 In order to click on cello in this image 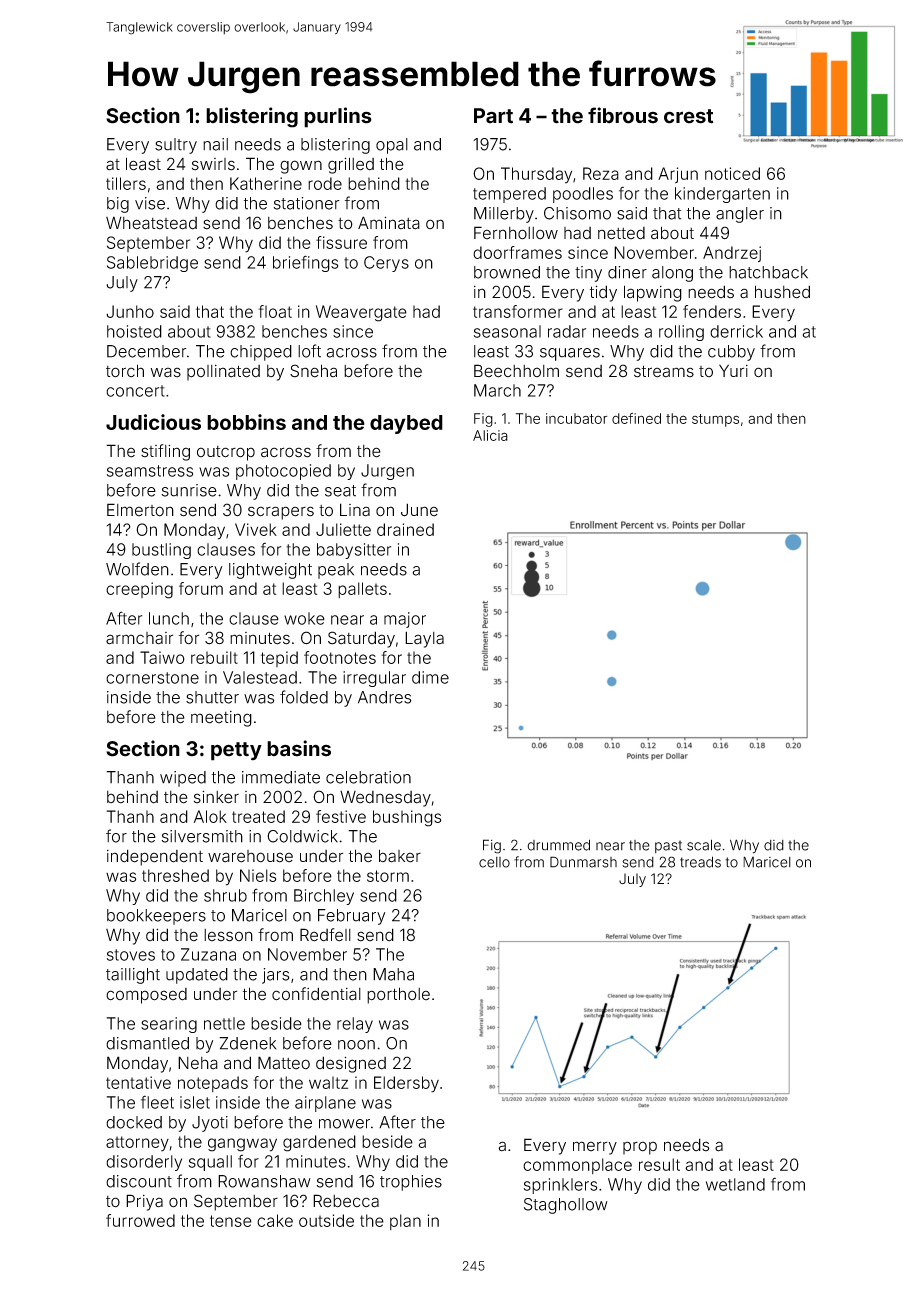, I will do `click(494, 862)`.
